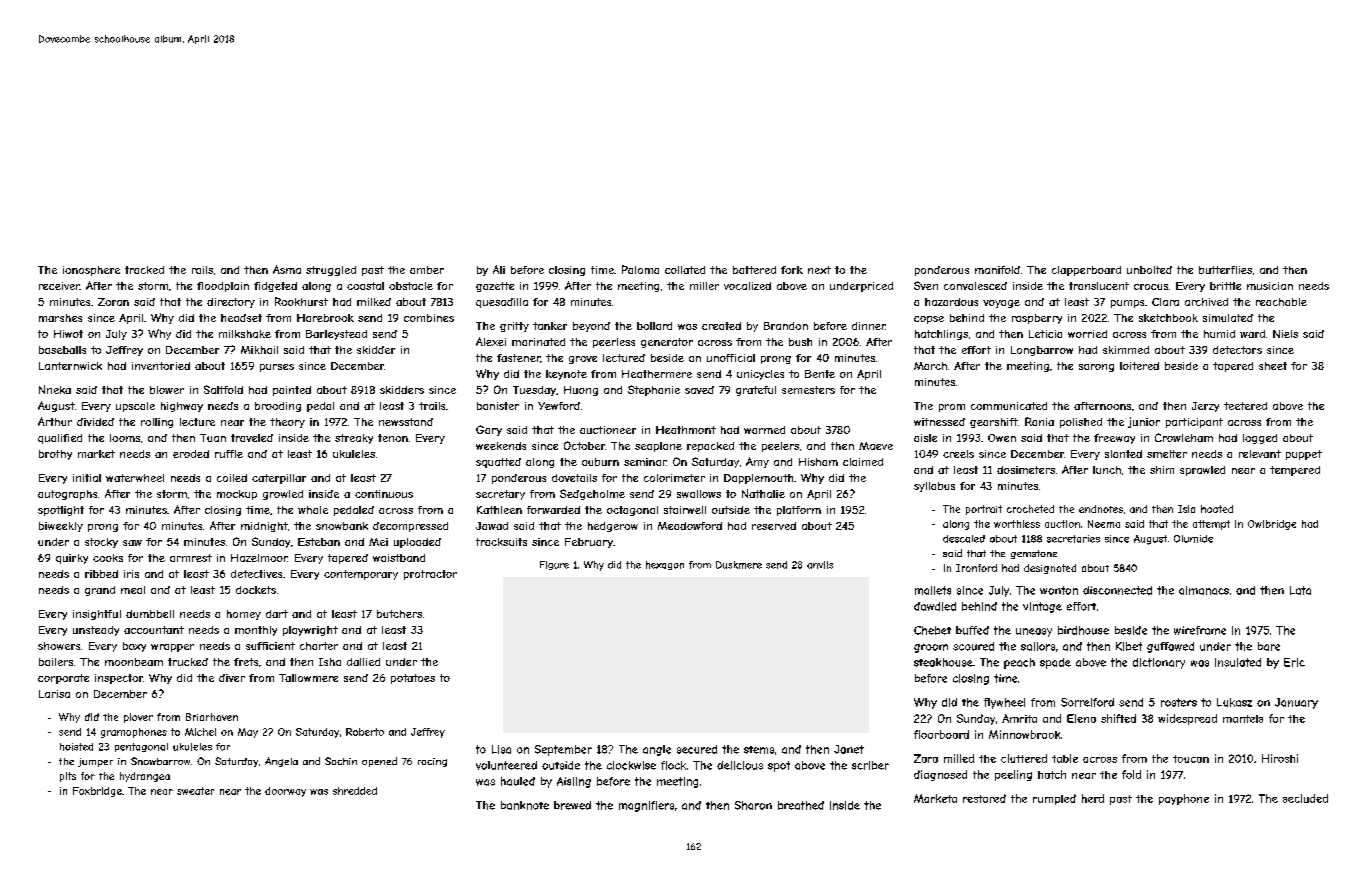  Describe the element at coordinates (277, 614) in the document. I see `dart` at that location.
